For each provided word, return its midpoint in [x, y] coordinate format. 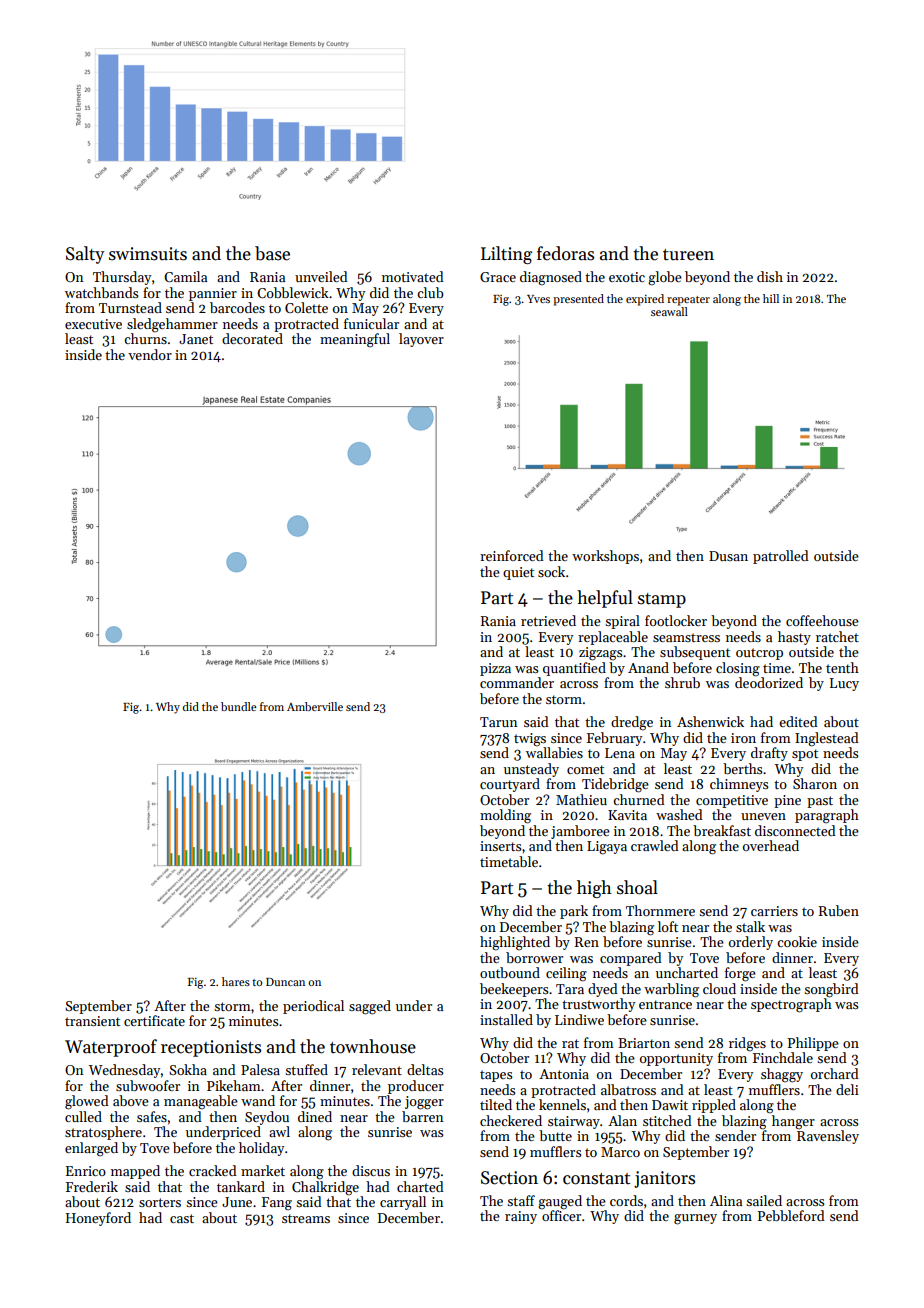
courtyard [510, 785]
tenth [842, 667]
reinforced [512, 555]
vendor [150, 354]
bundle [239, 706]
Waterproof [111, 1048]
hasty [794, 638]
